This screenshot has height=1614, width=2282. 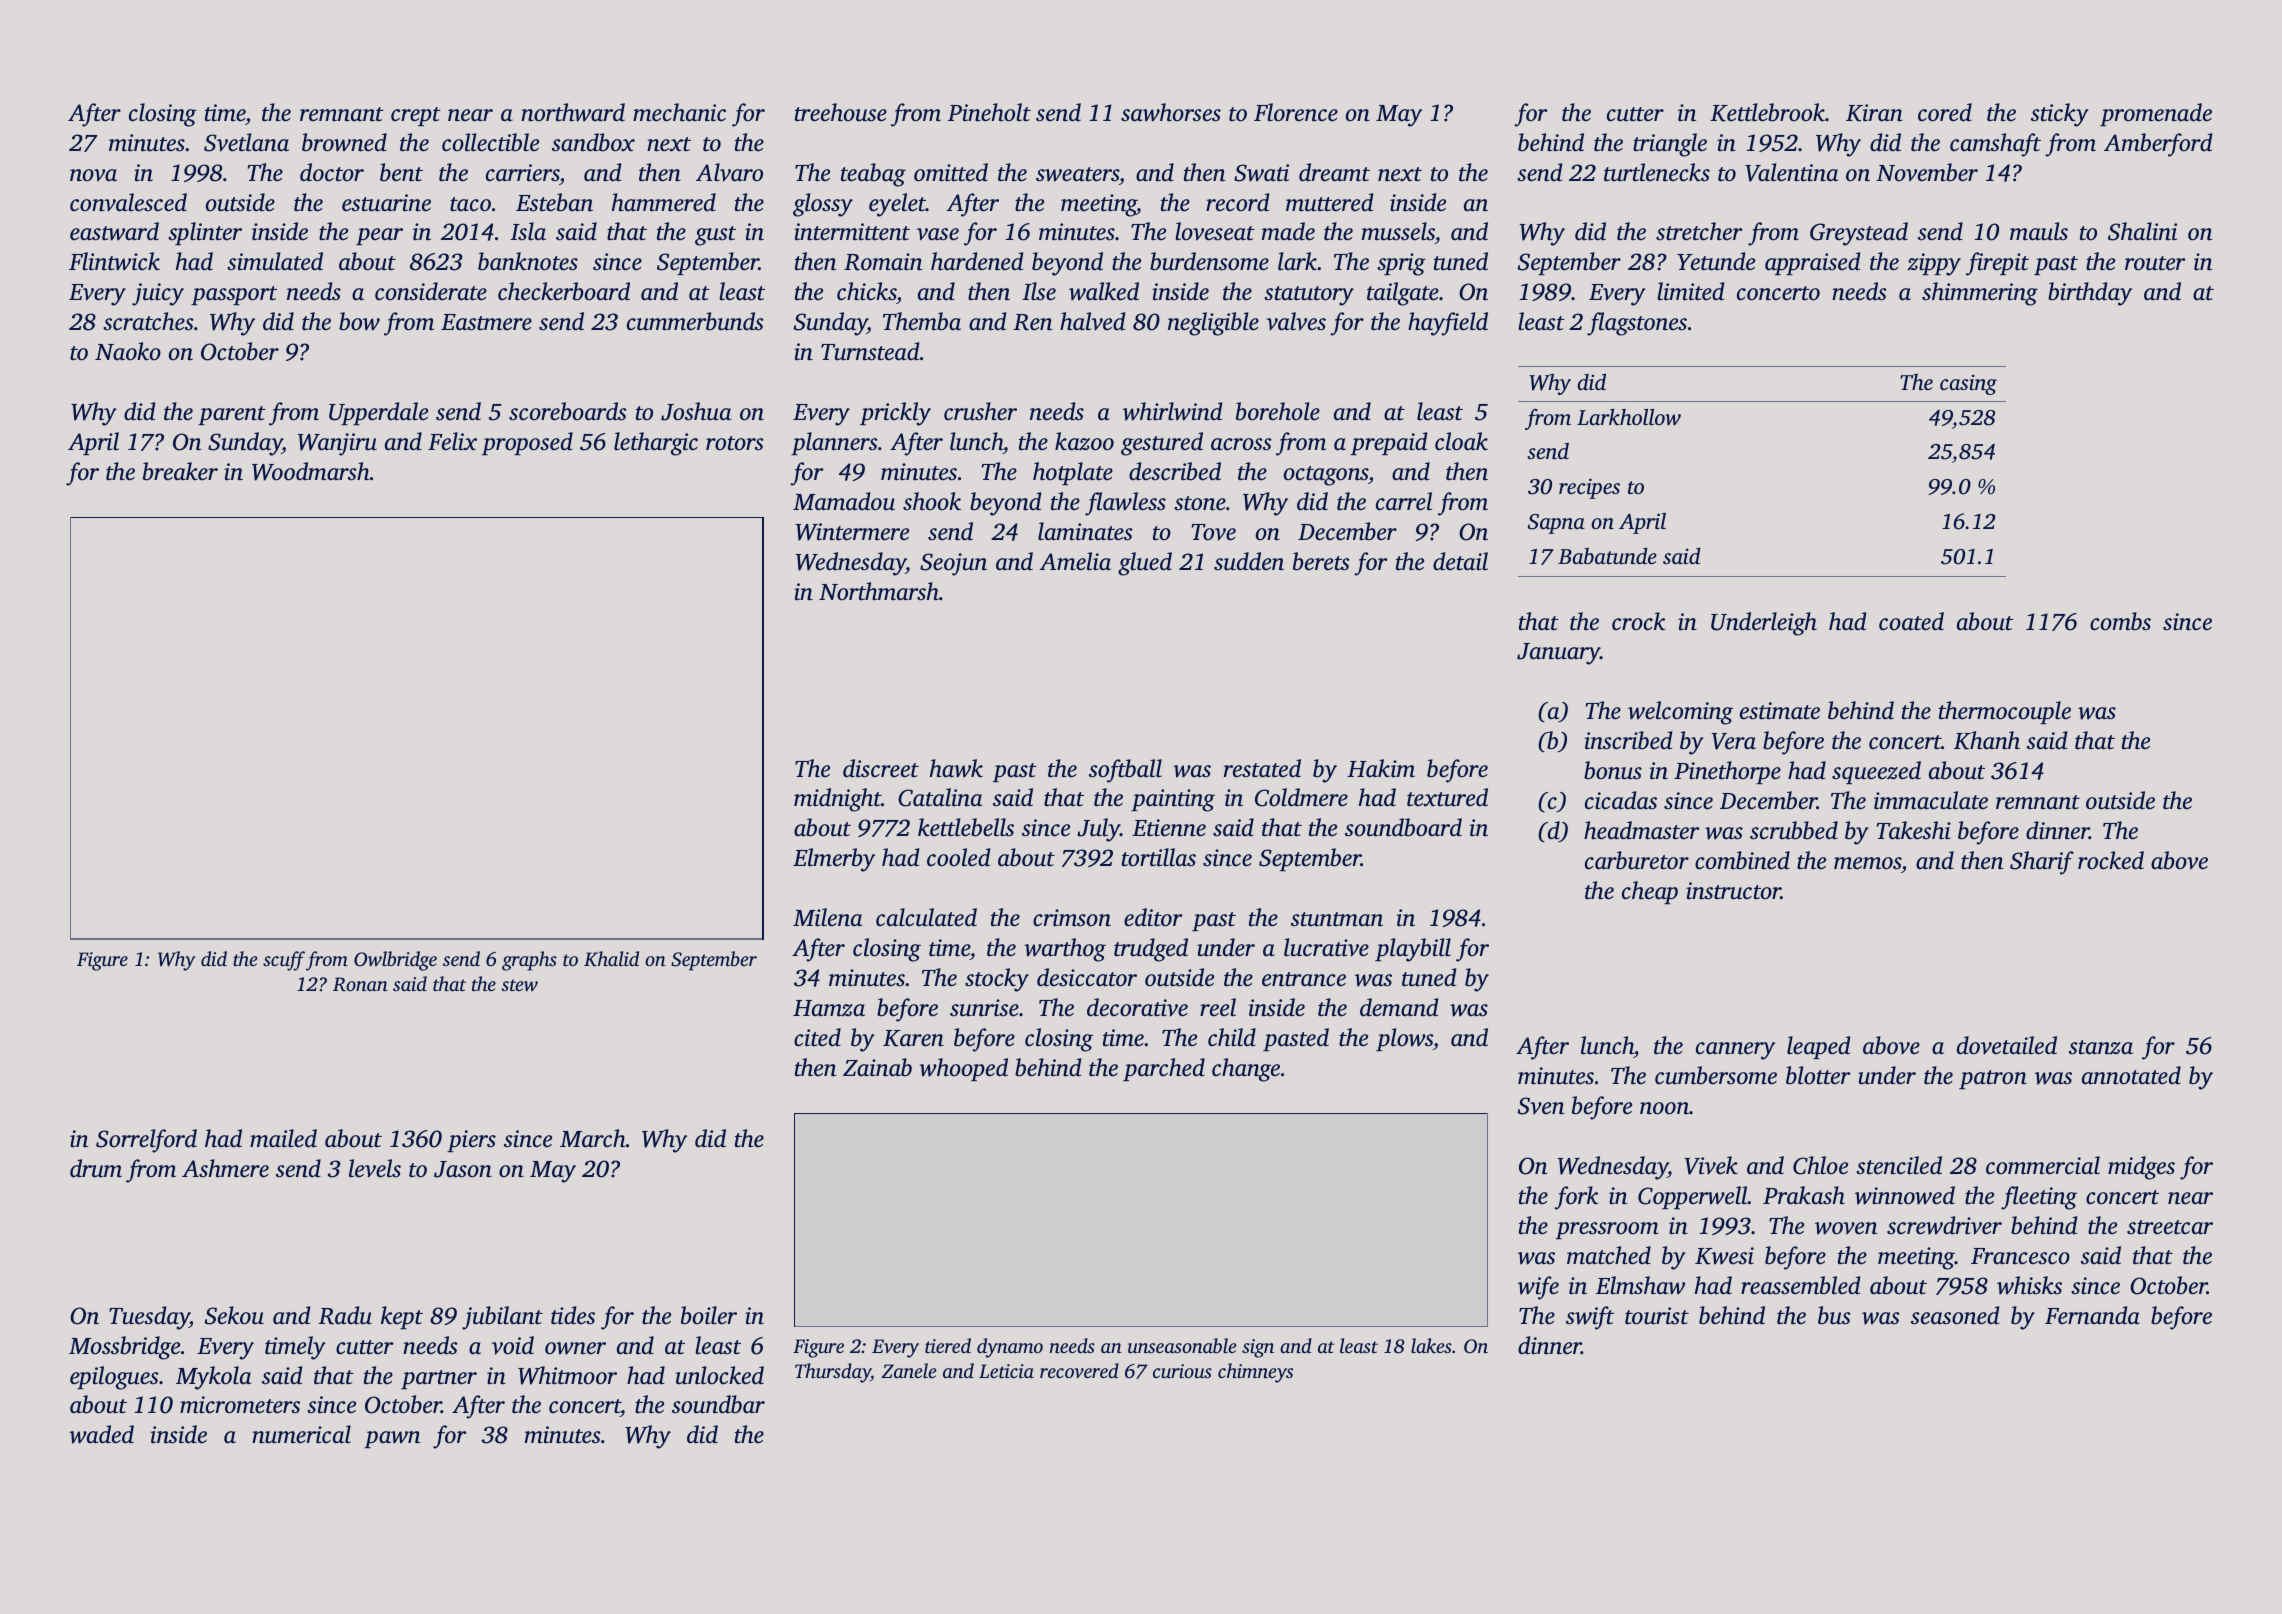 I want to click on entrance, so click(x=1304, y=979).
